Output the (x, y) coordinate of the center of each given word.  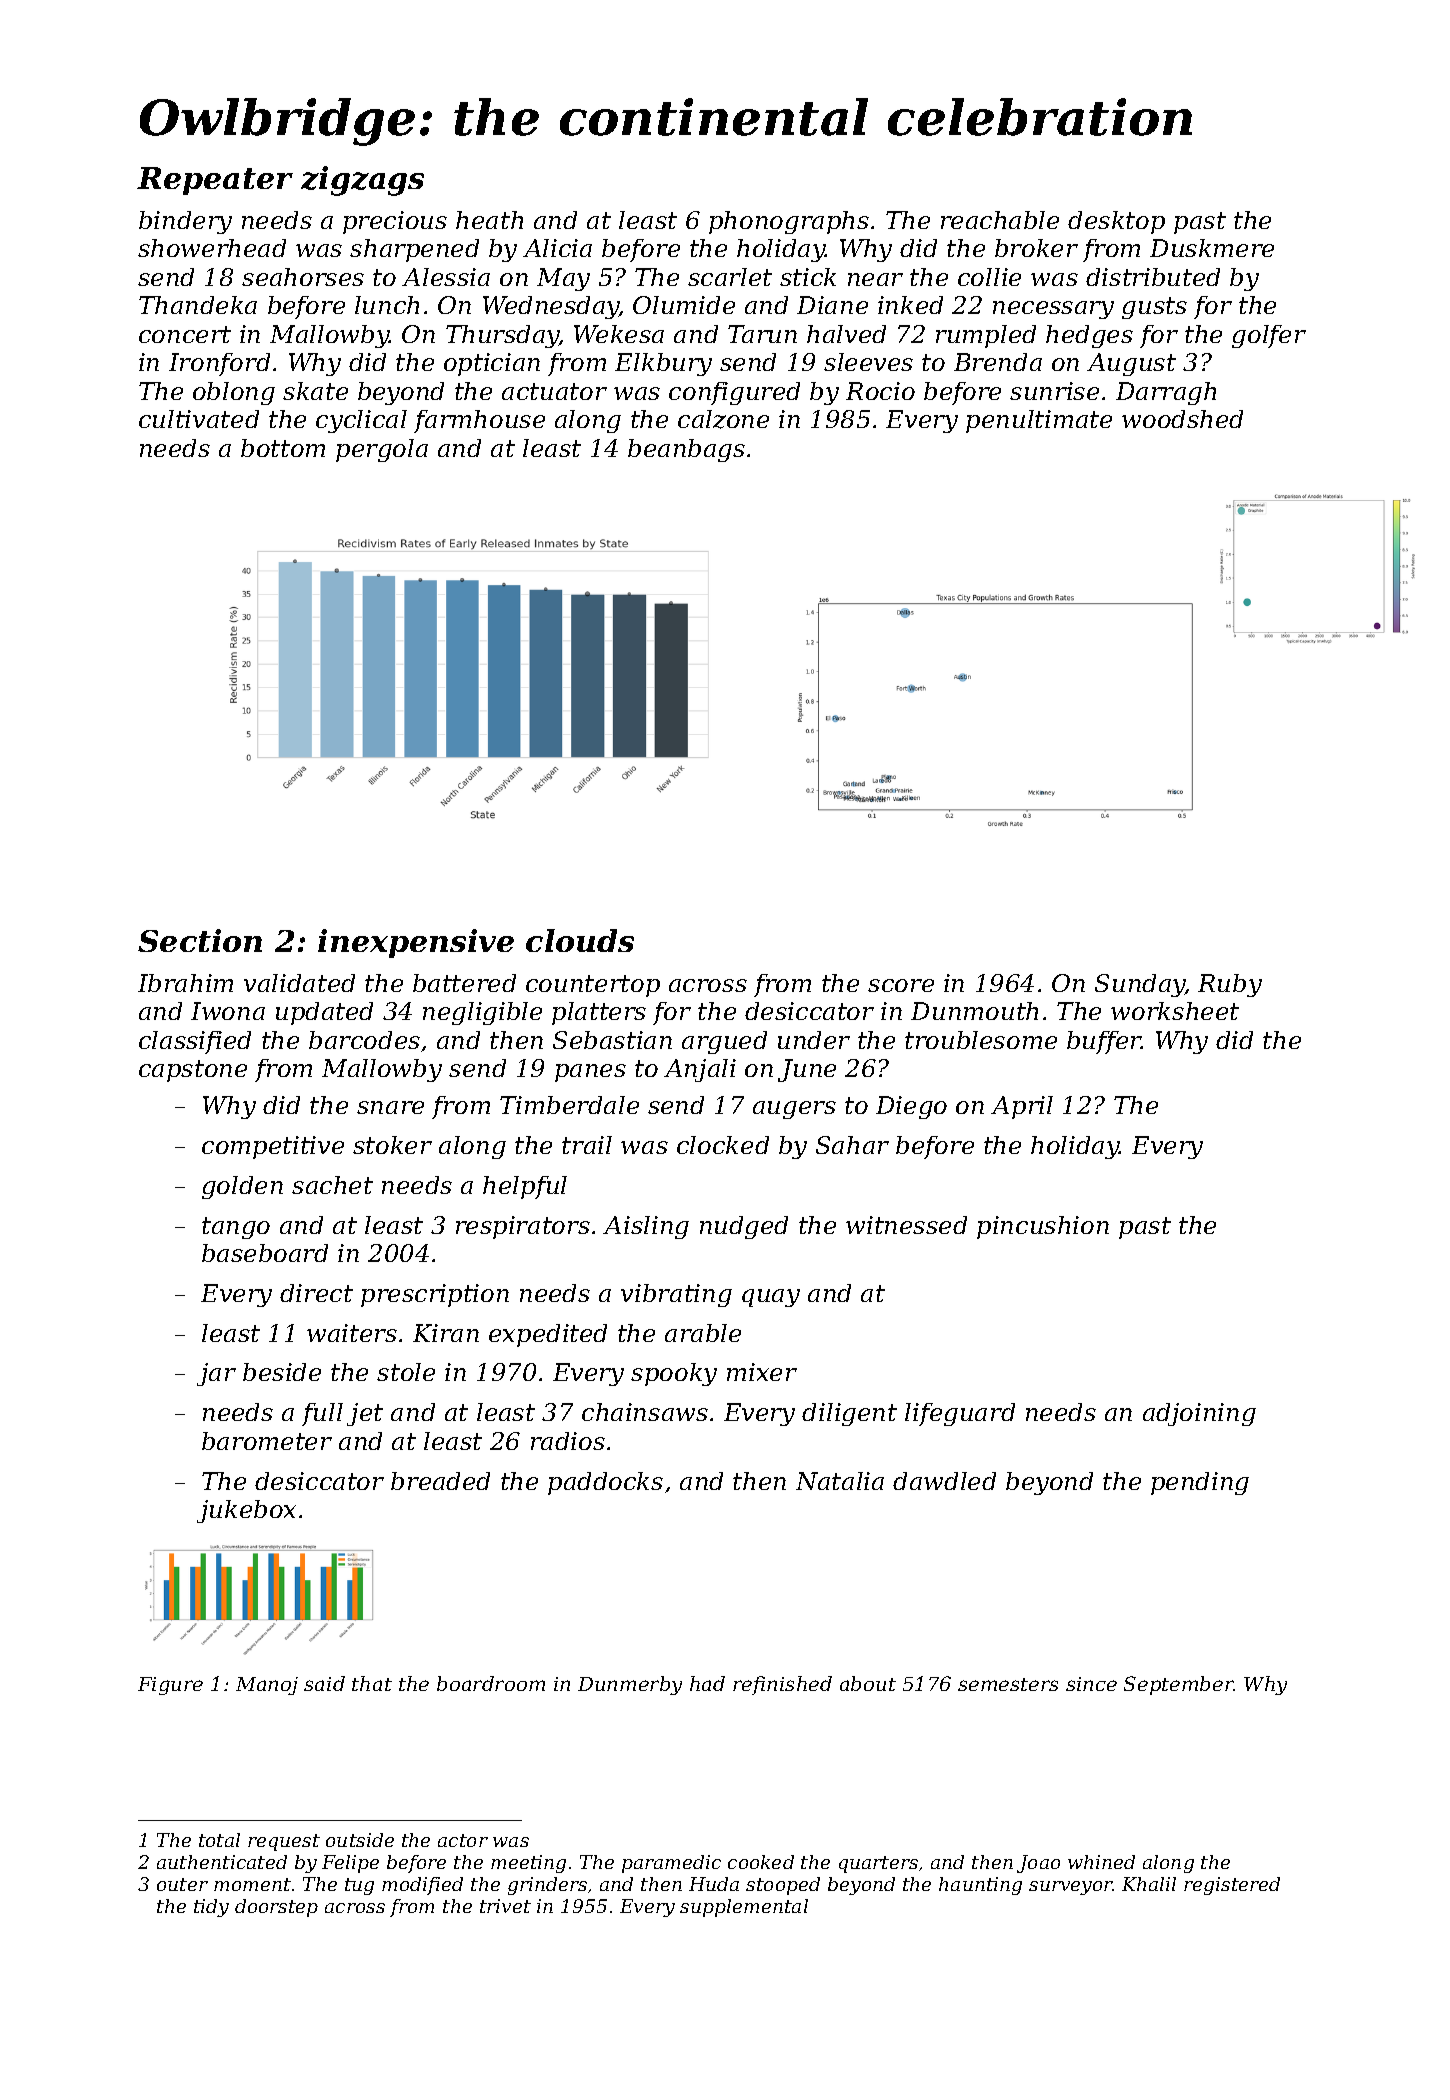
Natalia (840, 1481)
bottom (283, 448)
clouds (580, 940)
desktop (1116, 222)
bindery (185, 222)
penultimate (1039, 421)
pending (1200, 1483)
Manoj (267, 1686)
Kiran (446, 1333)
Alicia (557, 248)
